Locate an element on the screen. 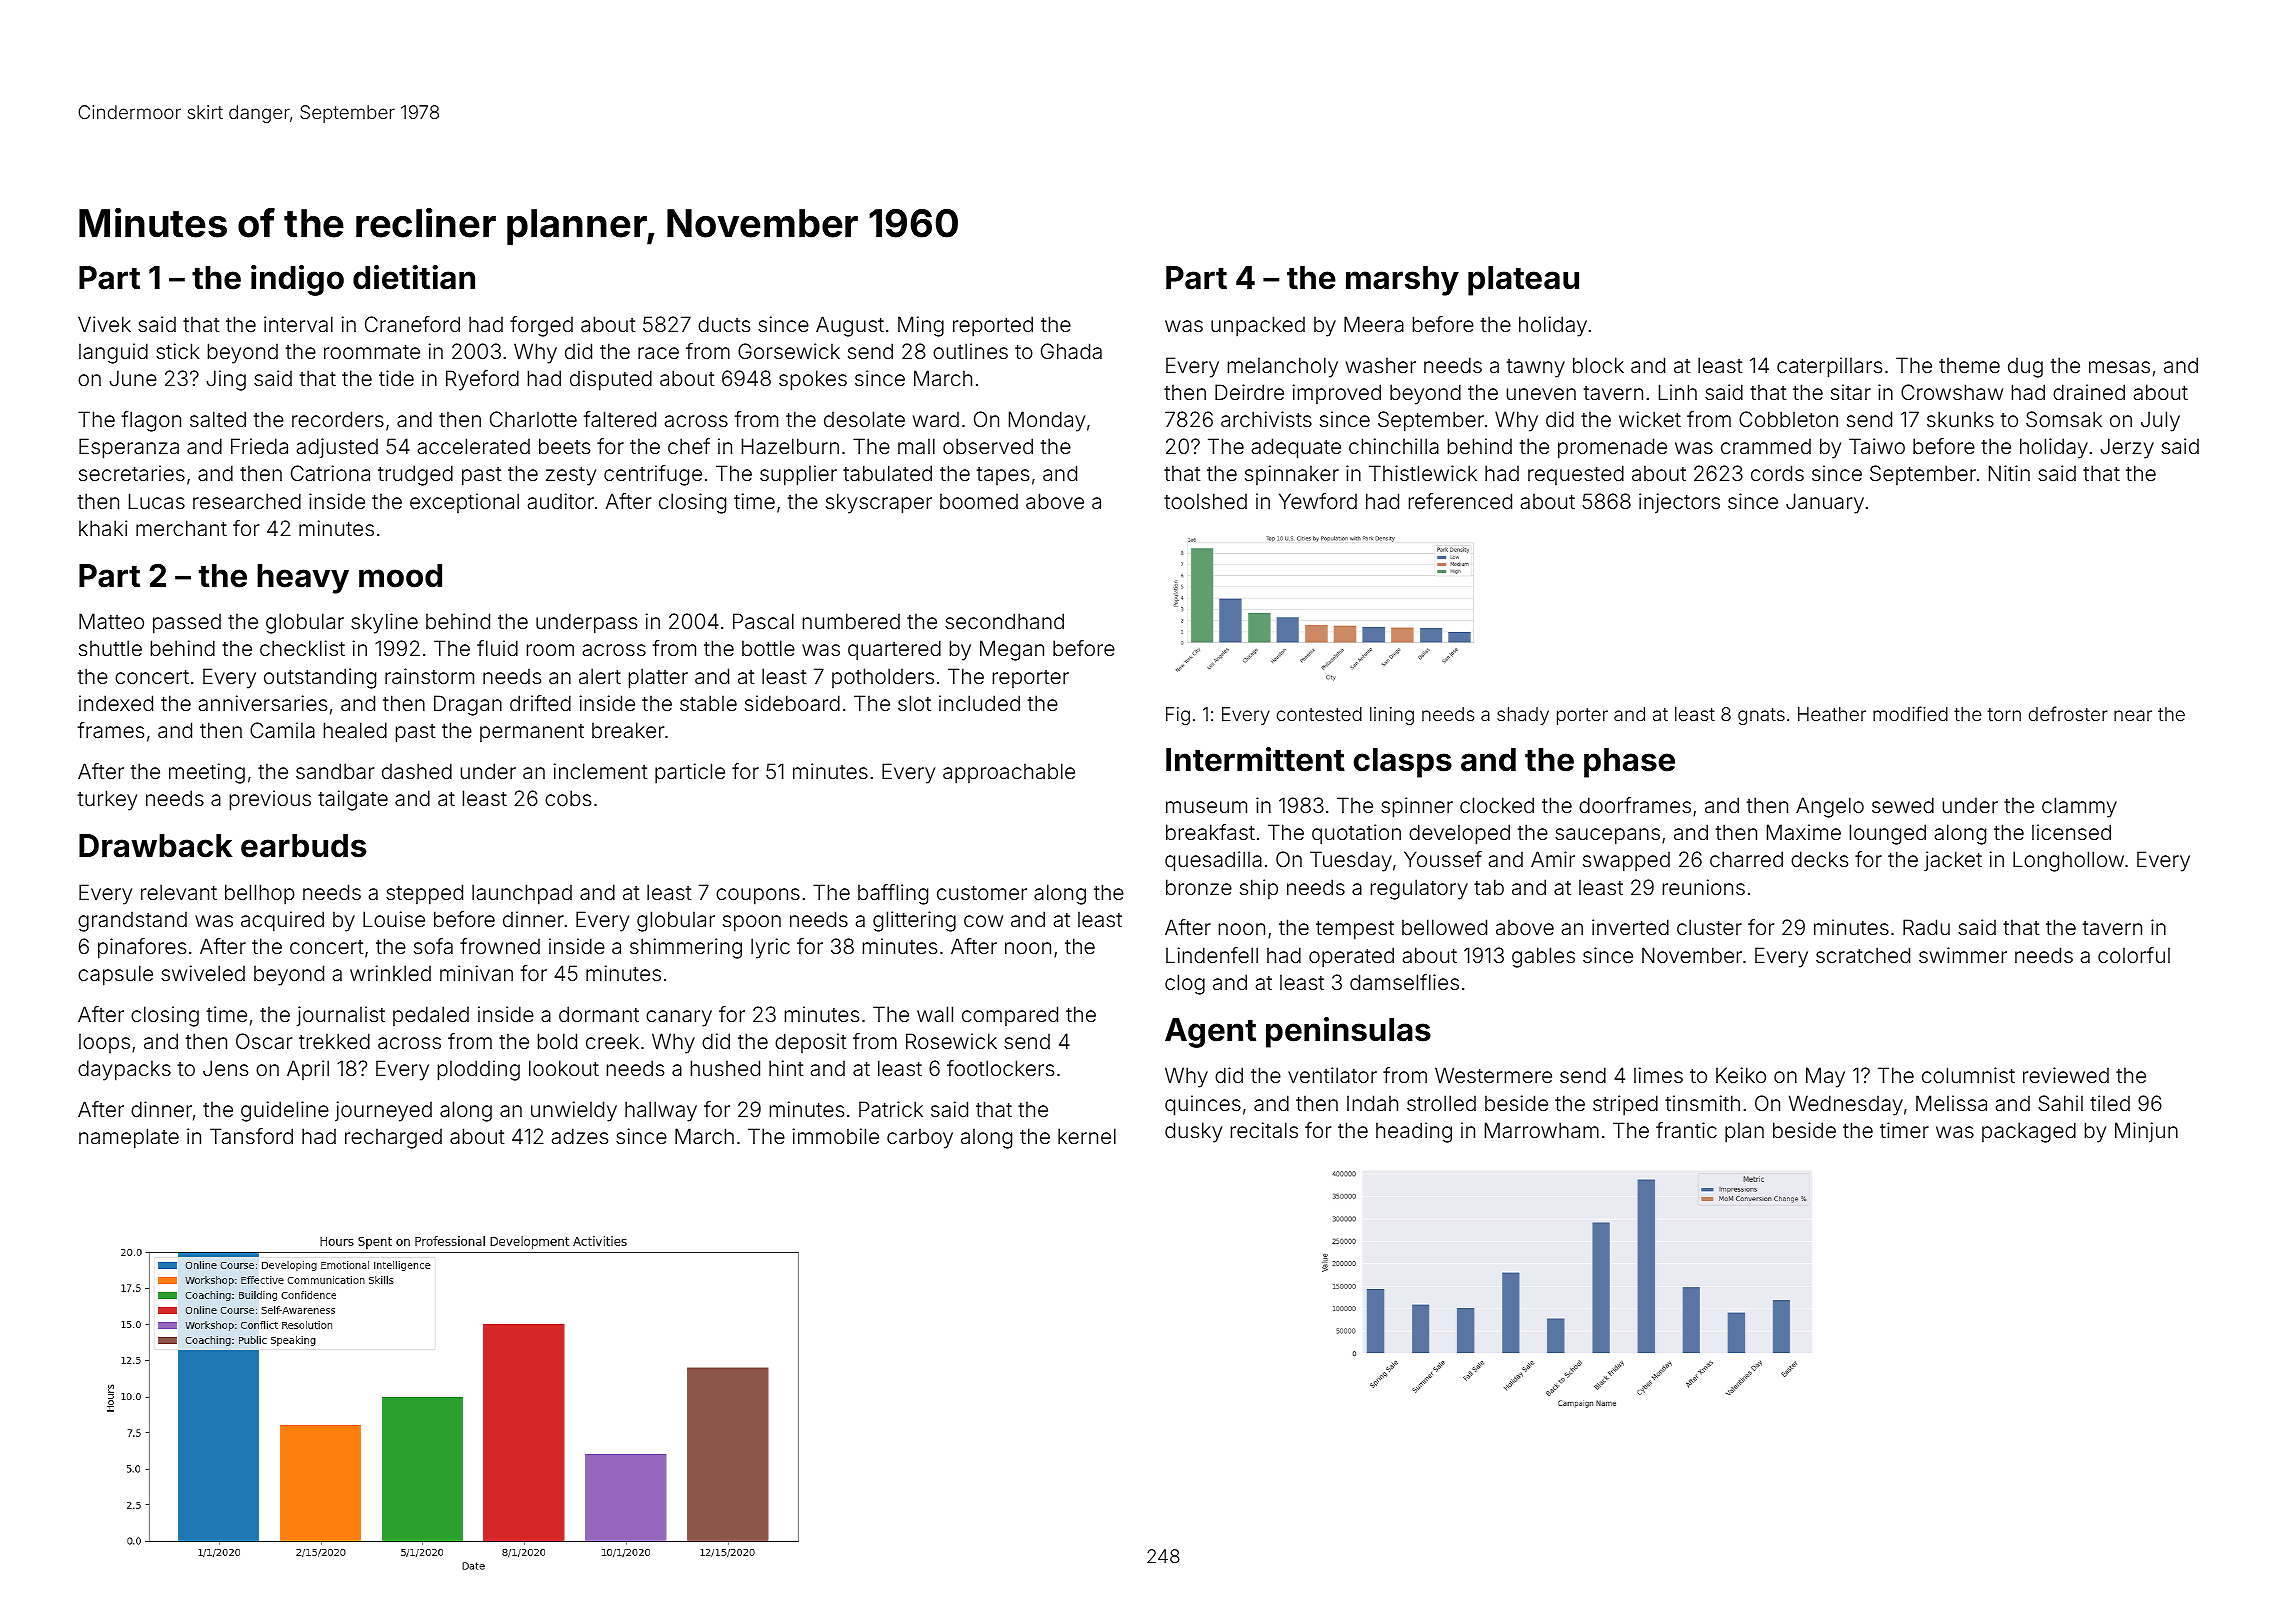 The height and width of the screenshot is (1620, 2292). dietitian is located at coordinates (414, 277).
